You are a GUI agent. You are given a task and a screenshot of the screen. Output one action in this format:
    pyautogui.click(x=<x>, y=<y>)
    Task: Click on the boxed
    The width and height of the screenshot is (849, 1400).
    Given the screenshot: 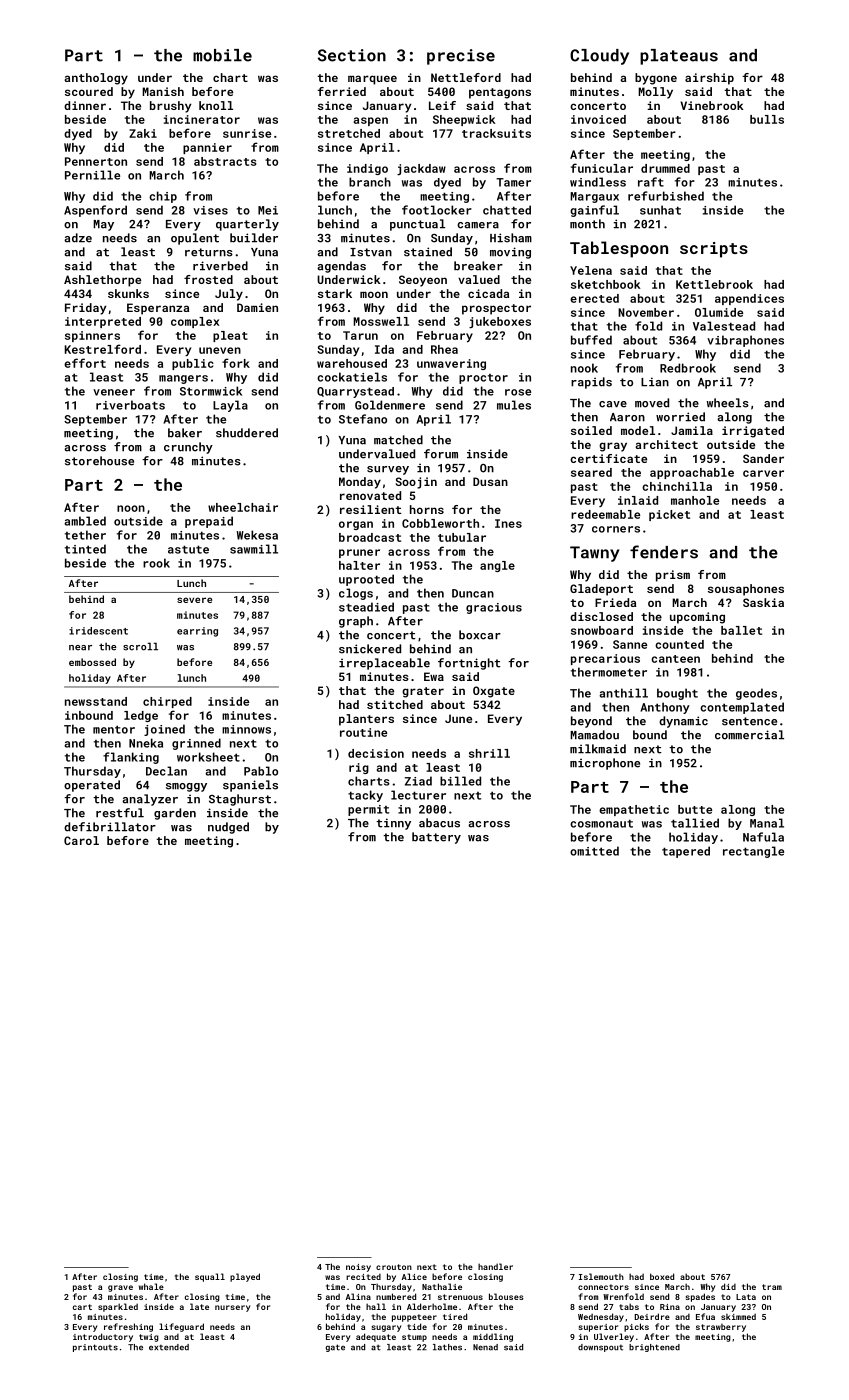 What is the action you would take?
    pyautogui.click(x=662, y=1276)
